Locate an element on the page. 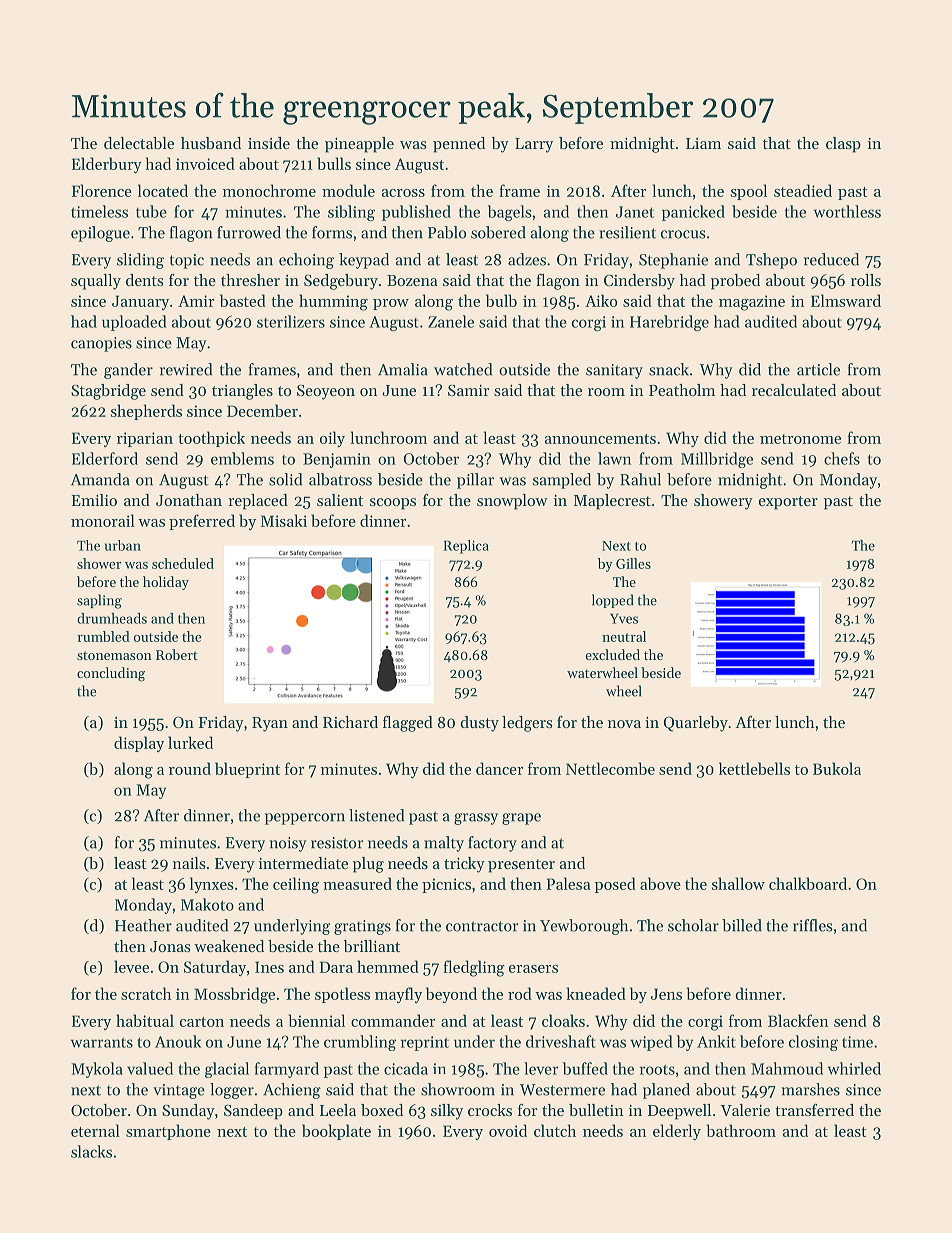 The height and width of the image is (1233, 952). eternal is located at coordinates (95, 1130).
